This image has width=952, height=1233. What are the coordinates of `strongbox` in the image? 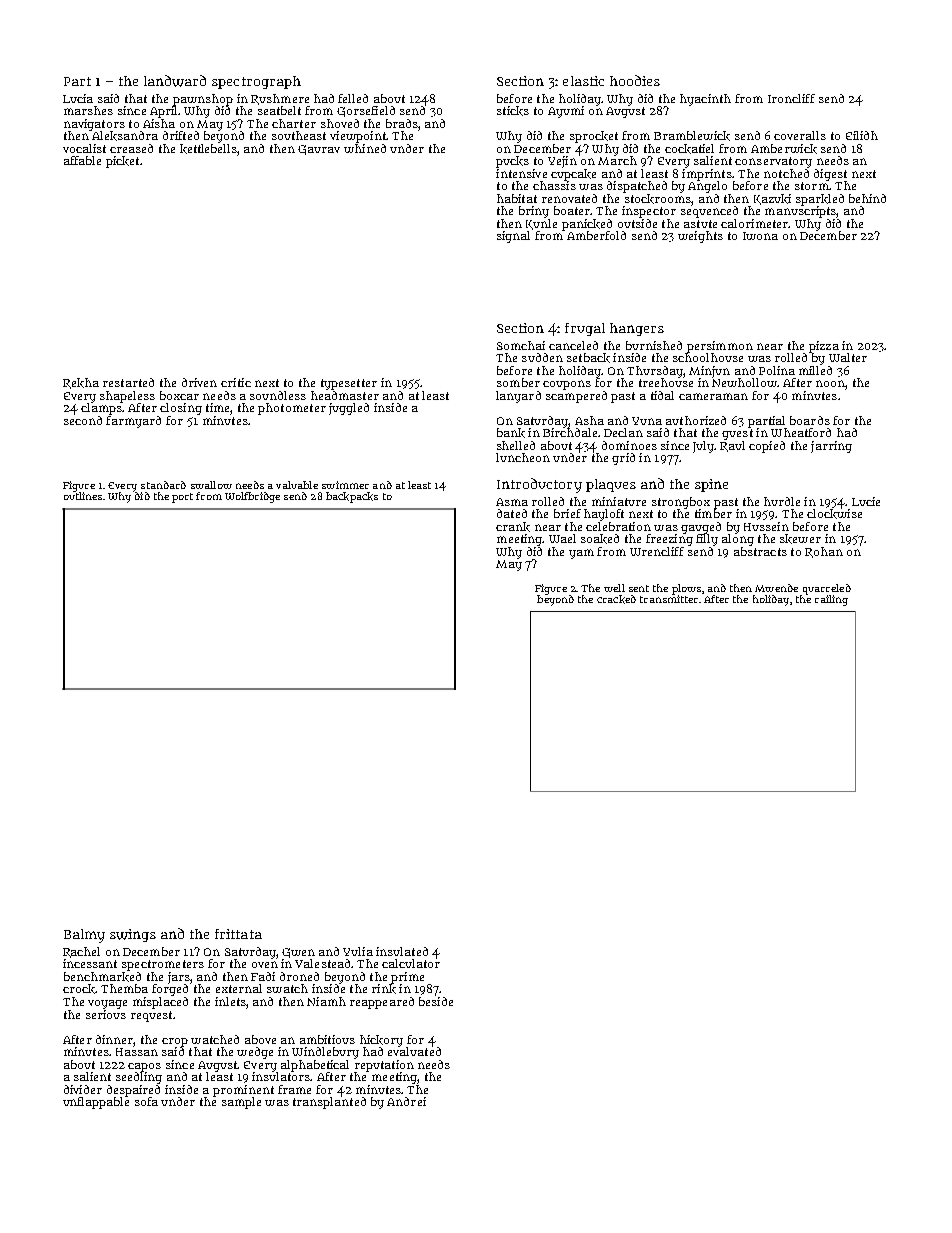 It's located at (681, 503).
